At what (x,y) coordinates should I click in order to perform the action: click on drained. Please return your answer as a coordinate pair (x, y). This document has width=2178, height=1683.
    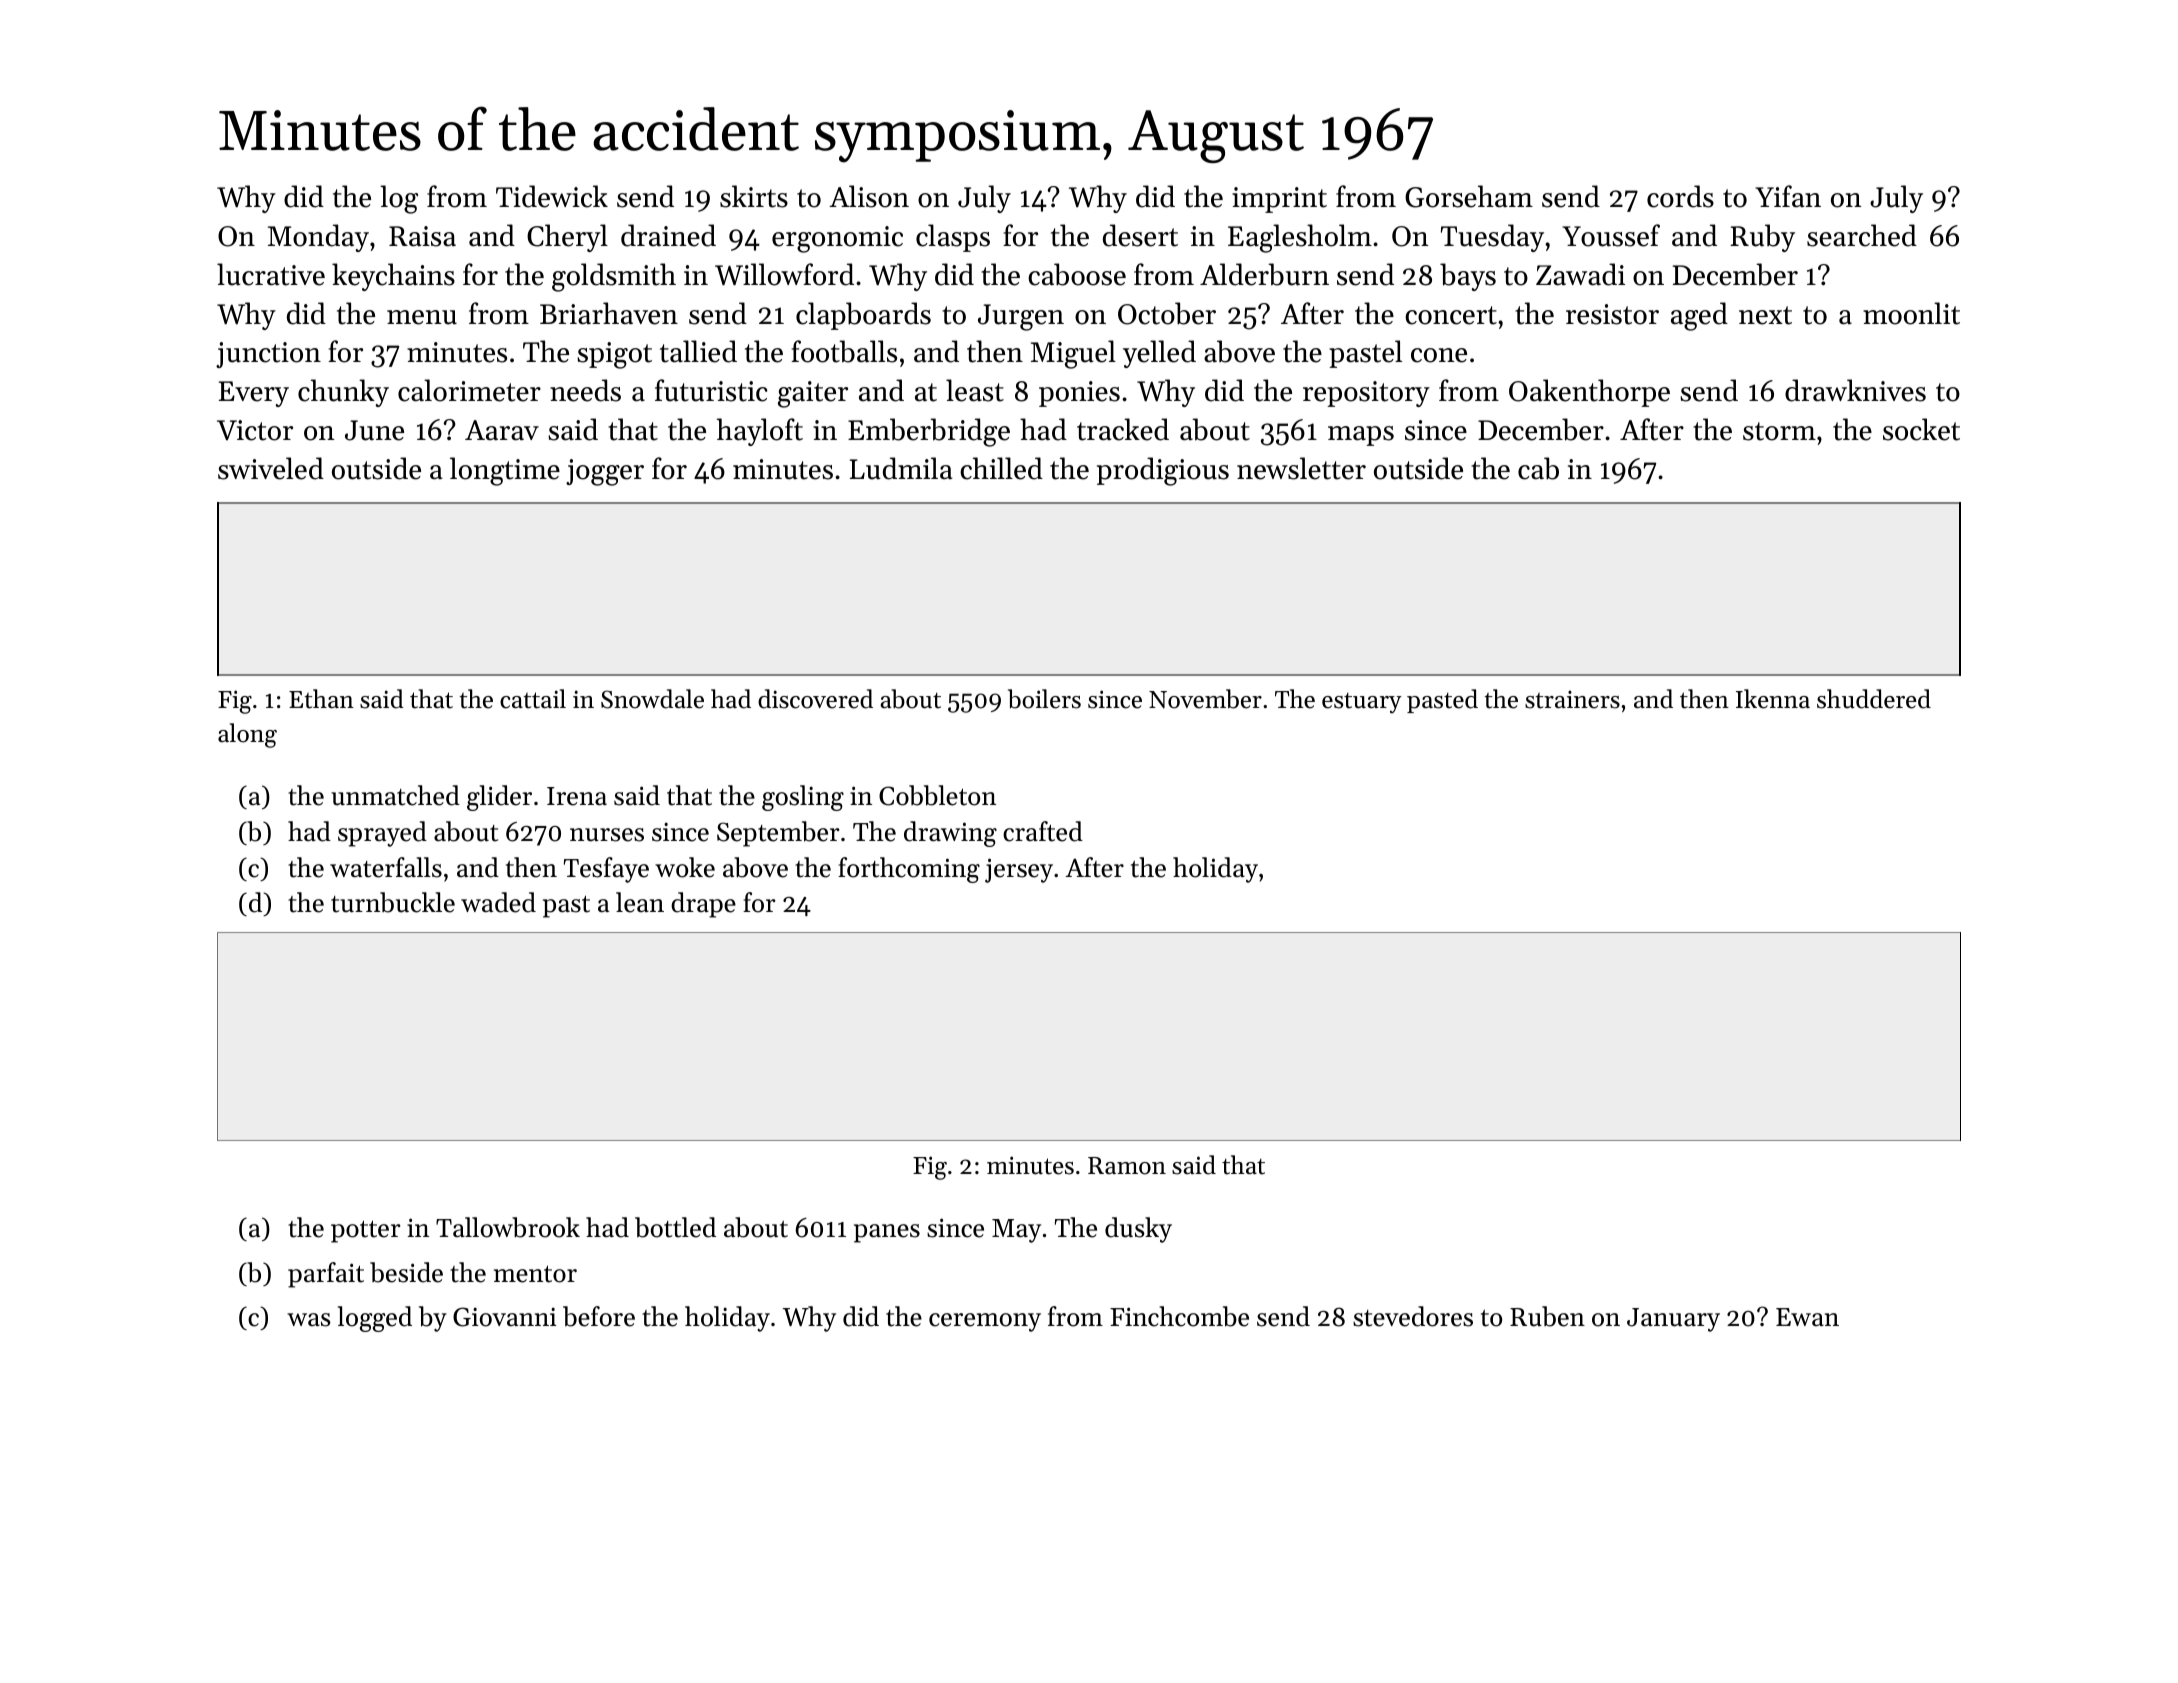
    Looking at the image, I should click on (668, 235).
